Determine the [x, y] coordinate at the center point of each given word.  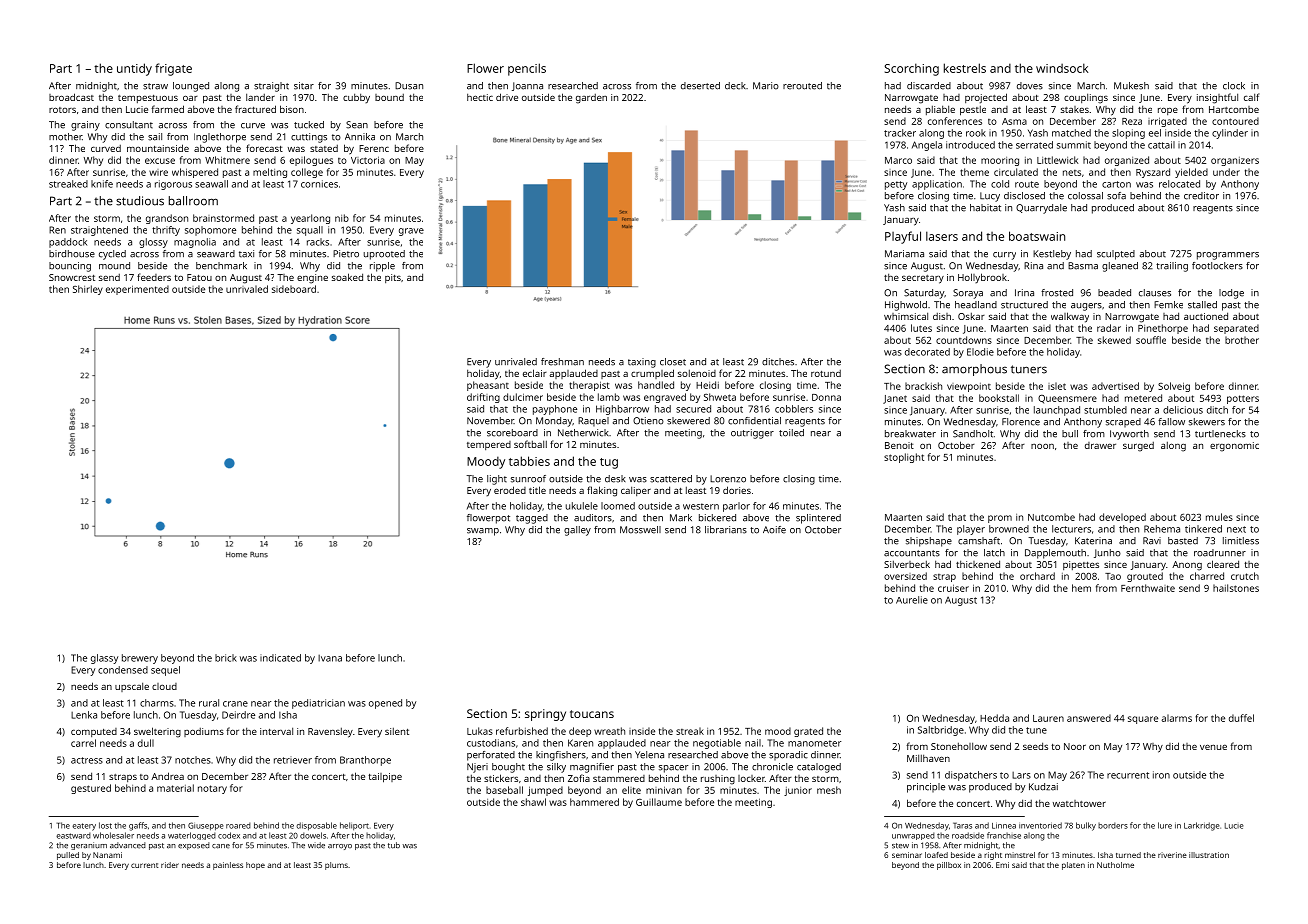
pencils [527, 69]
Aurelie [912, 600]
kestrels [965, 68]
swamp [483, 532]
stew [900, 846]
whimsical [906, 316]
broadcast [71, 97]
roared [238, 825]
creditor [1201, 196]
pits [393, 278]
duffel [1241, 718]
